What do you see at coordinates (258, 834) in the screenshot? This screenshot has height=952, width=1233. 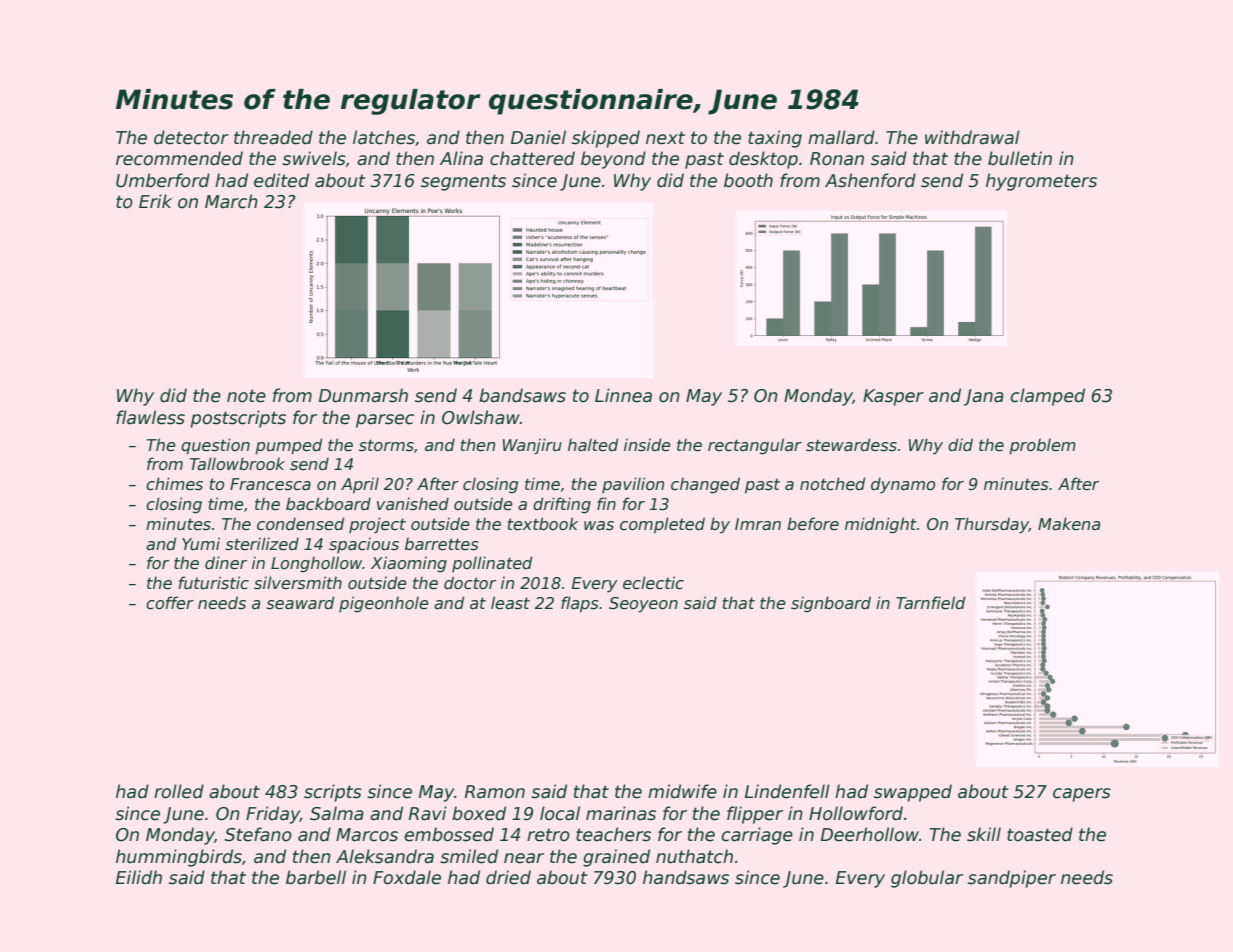 I see `Stefano` at bounding box center [258, 834].
